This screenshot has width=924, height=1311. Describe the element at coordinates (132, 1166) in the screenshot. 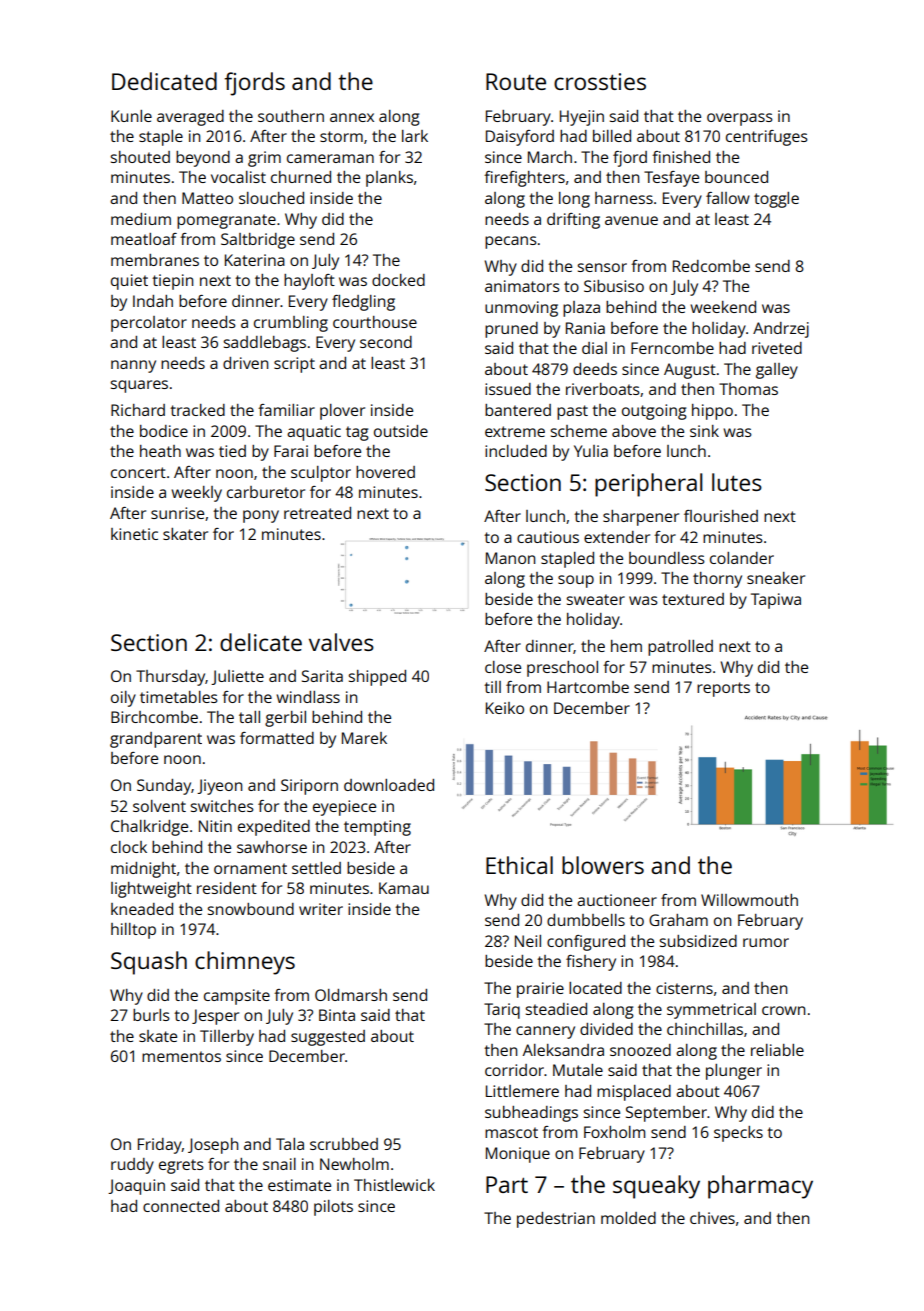

I see `ruddy` at that location.
